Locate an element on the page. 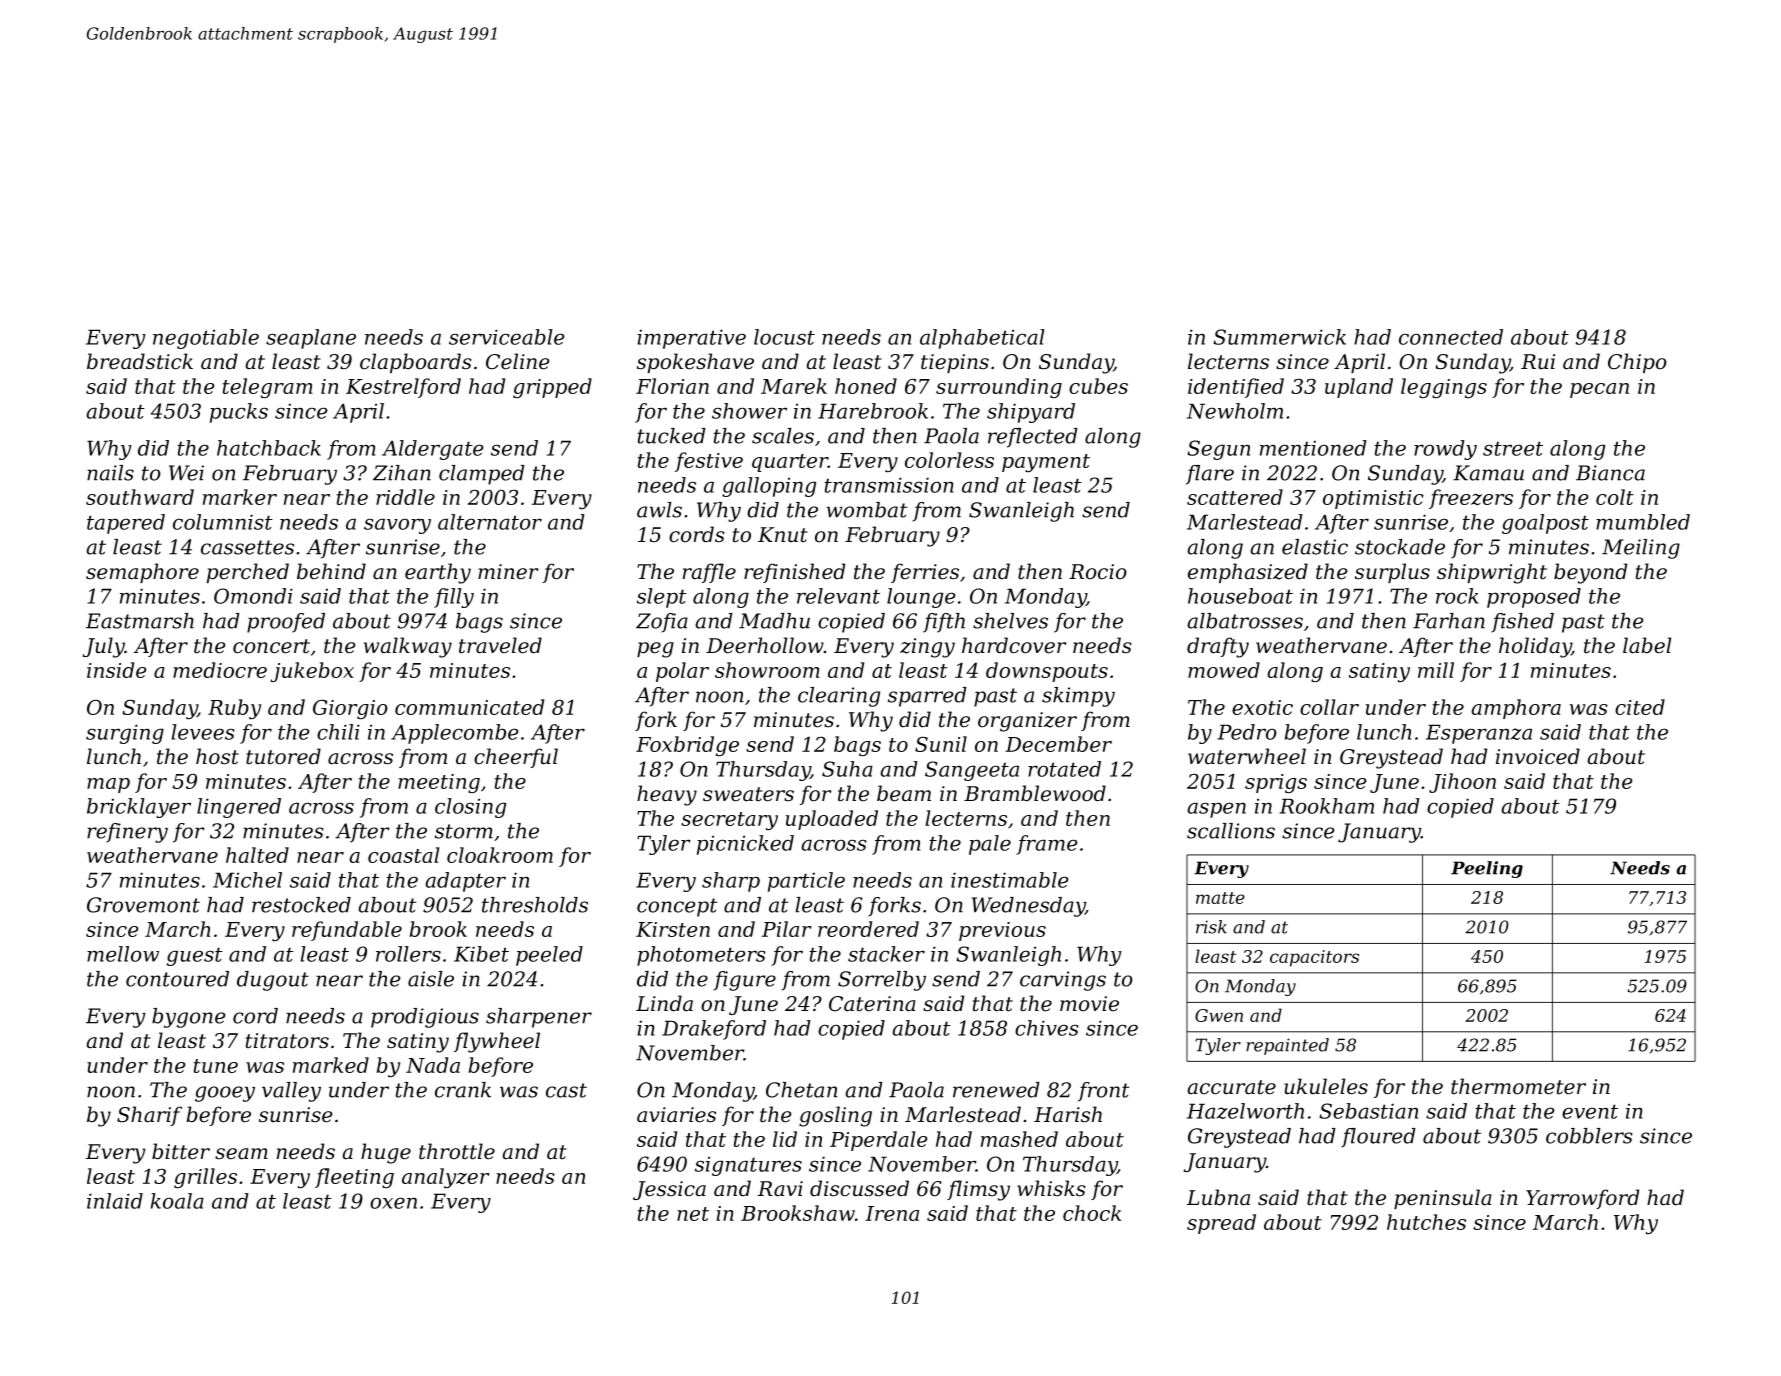 Image resolution: width=1781 pixels, height=1376 pixels. Foxbridge is located at coordinates (687, 746).
